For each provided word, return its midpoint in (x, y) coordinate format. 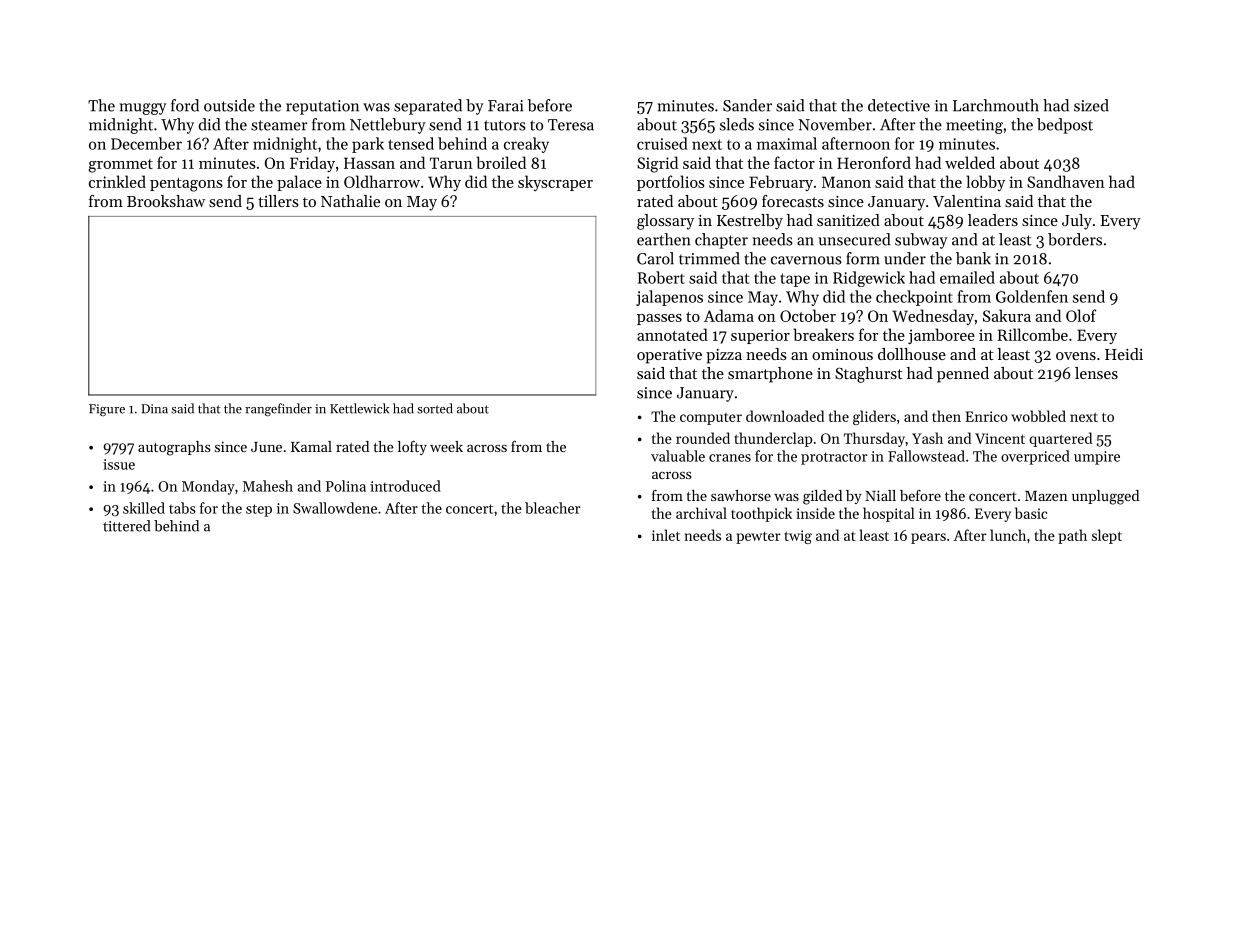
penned (963, 375)
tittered (126, 526)
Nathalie (350, 201)
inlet (666, 535)
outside (229, 105)
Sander (747, 105)
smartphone (770, 375)
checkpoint (914, 298)
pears (928, 538)
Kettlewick (359, 408)
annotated (672, 334)
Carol (655, 258)
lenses (1096, 373)
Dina (154, 409)
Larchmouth (996, 105)
